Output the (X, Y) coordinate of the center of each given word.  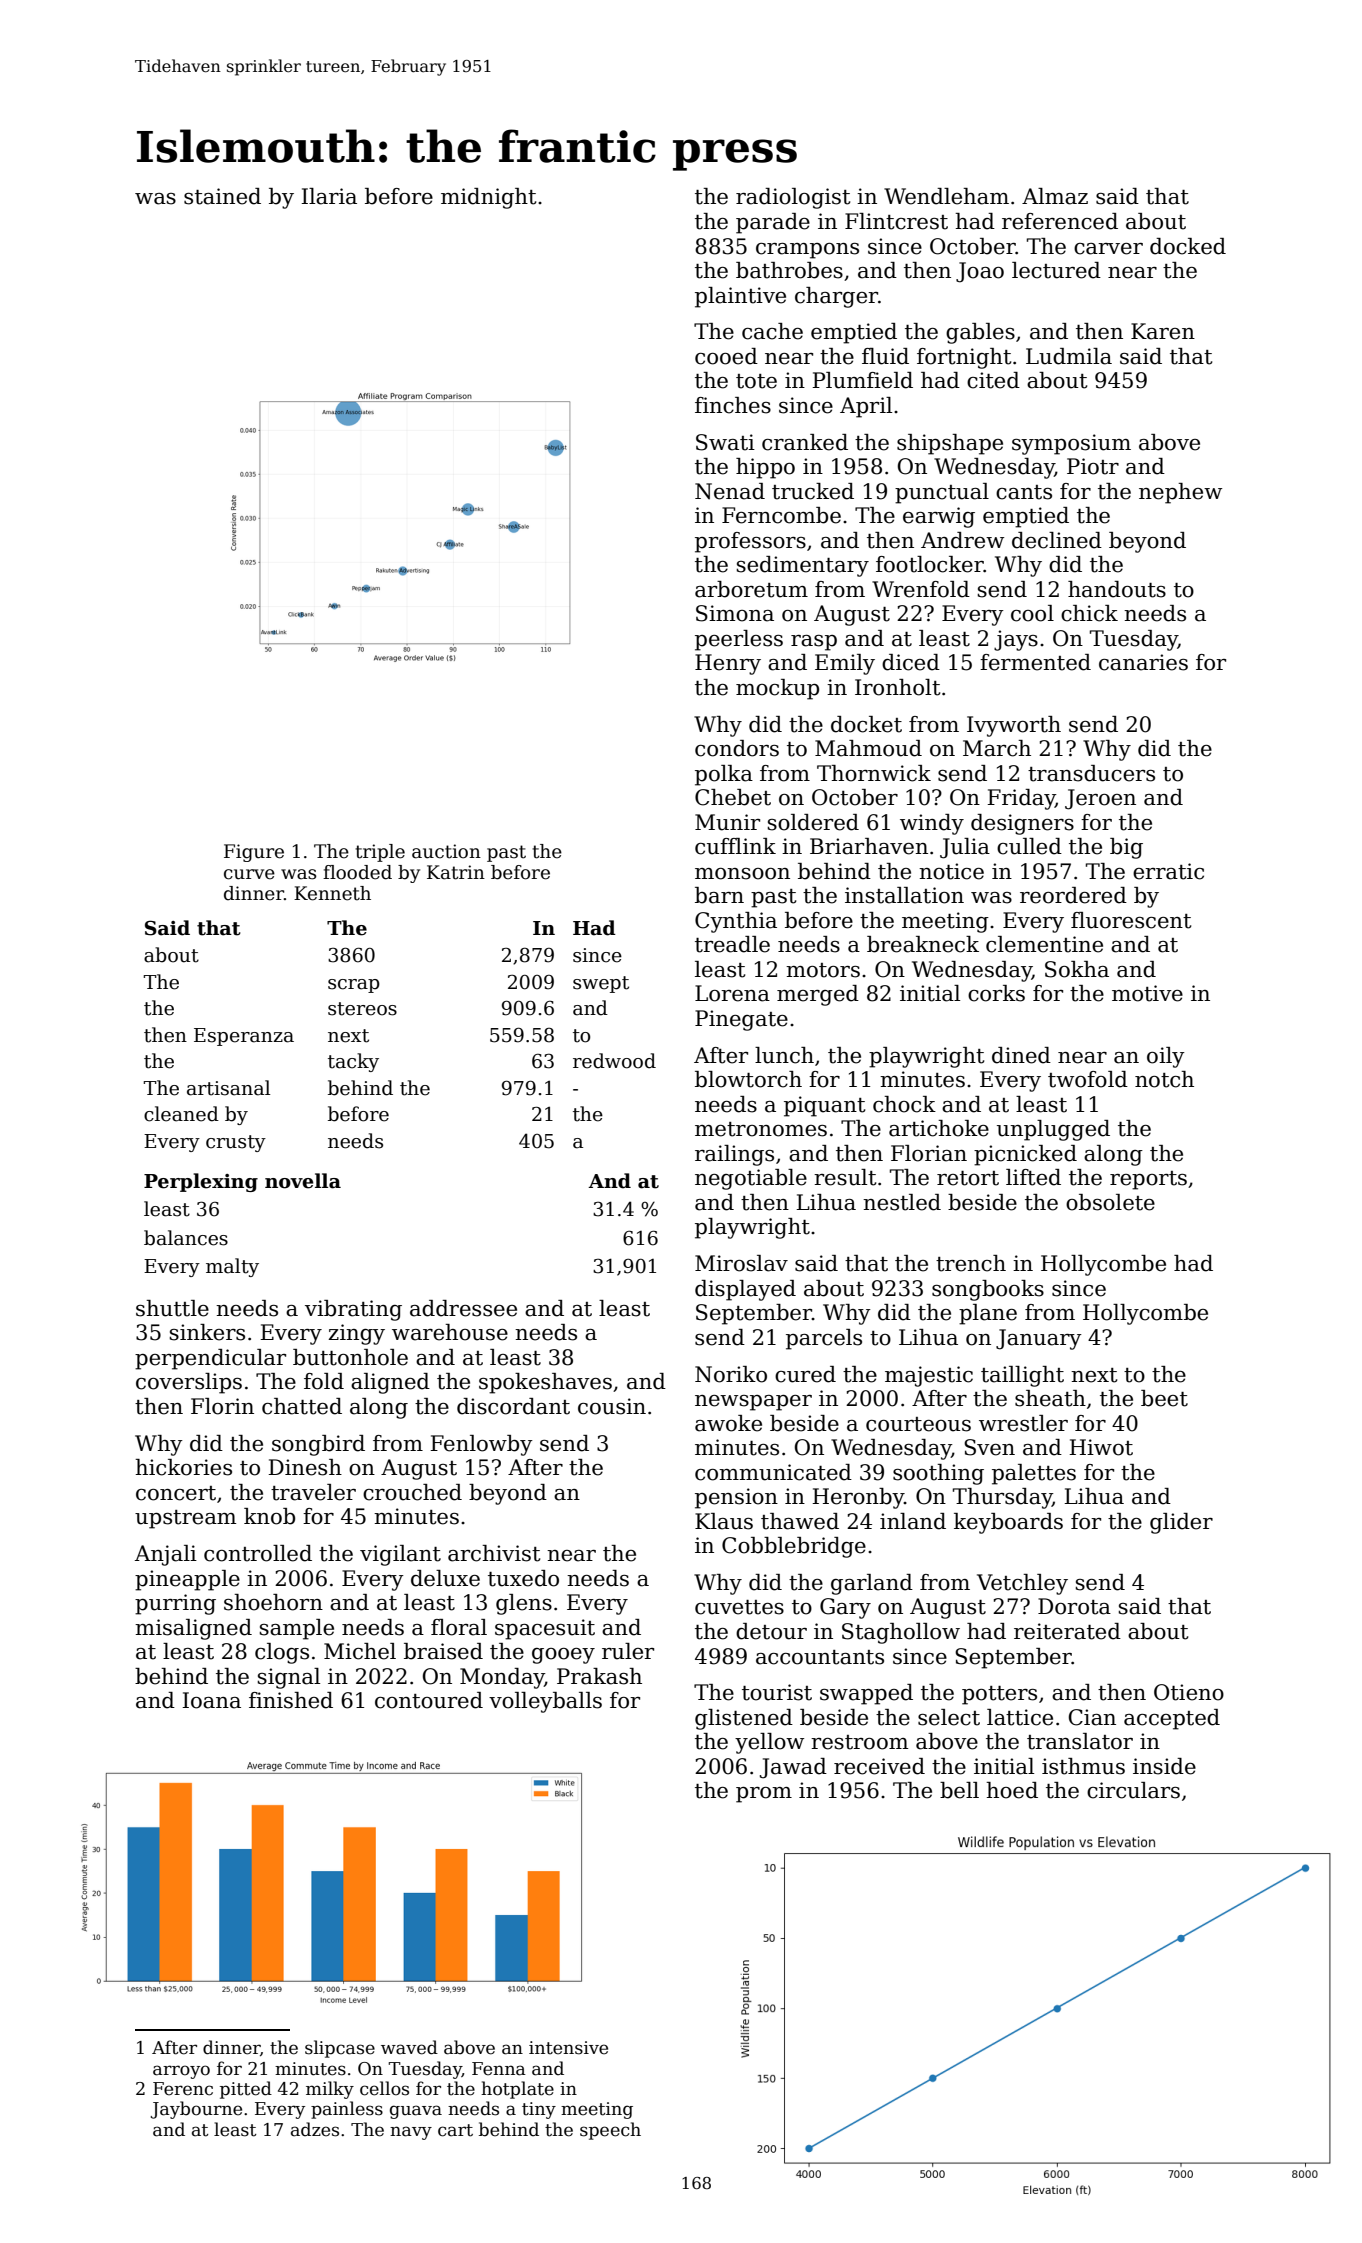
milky (330, 2090)
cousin (612, 1406)
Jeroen (1100, 799)
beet (1164, 1398)
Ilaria (329, 196)
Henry (728, 664)
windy (932, 824)
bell (959, 1790)
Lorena (732, 993)
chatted (302, 1406)
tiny (539, 2110)
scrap (354, 986)
